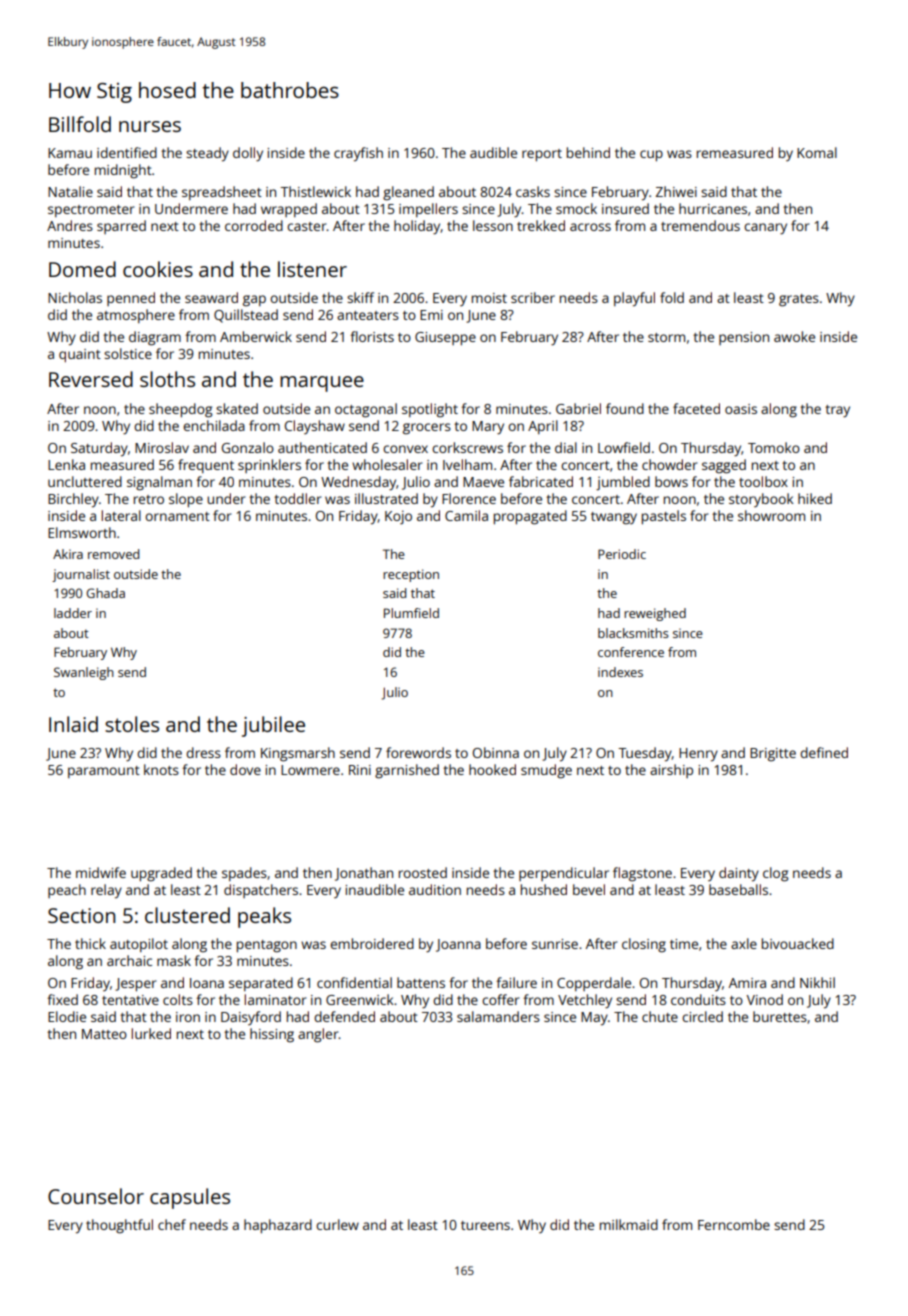 The image size is (908, 1316). Describe the element at coordinates (642, 874) in the screenshot. I see `flagstone` at that location.
